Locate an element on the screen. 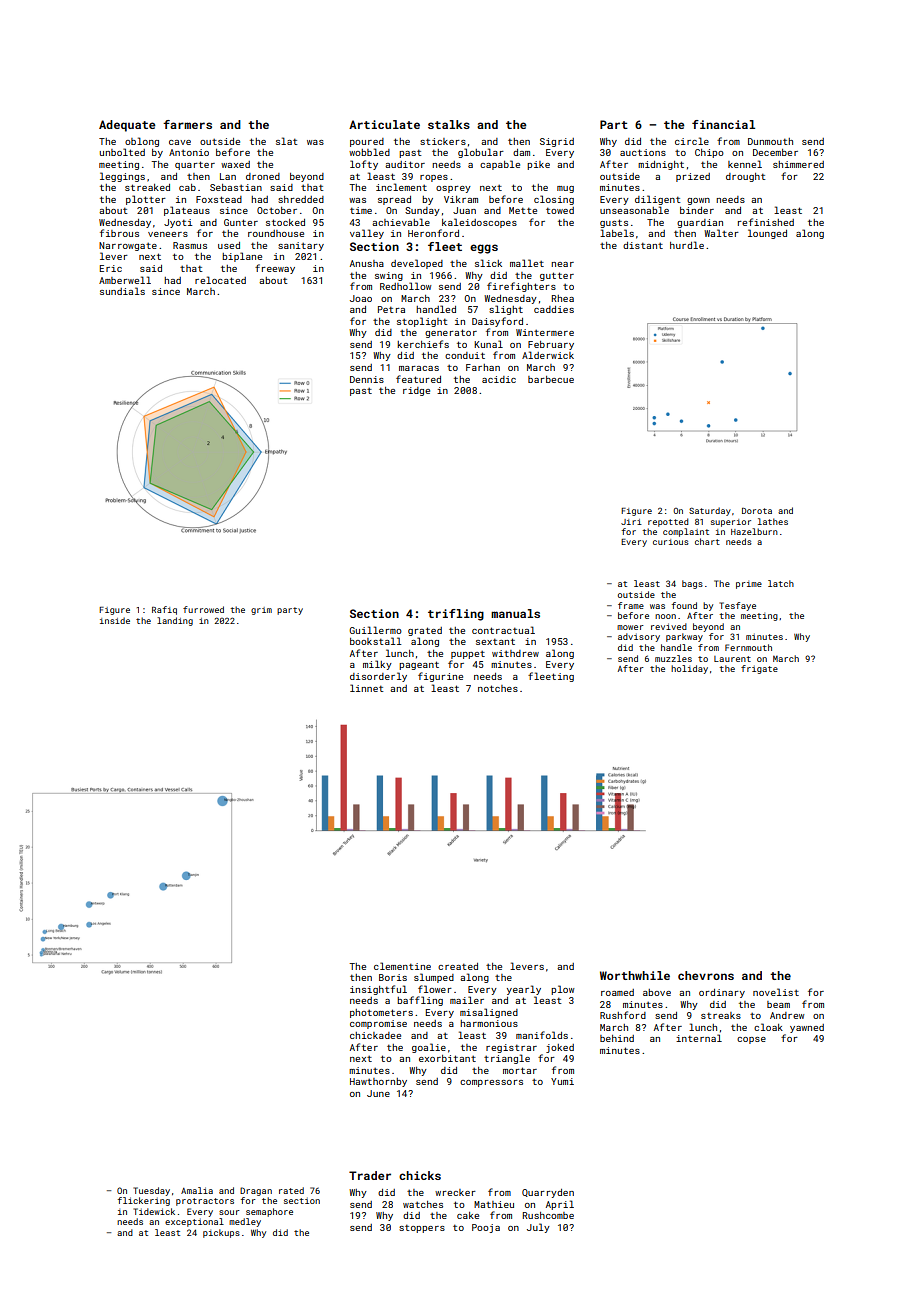  linnet is located at coordinates (367, 688).
